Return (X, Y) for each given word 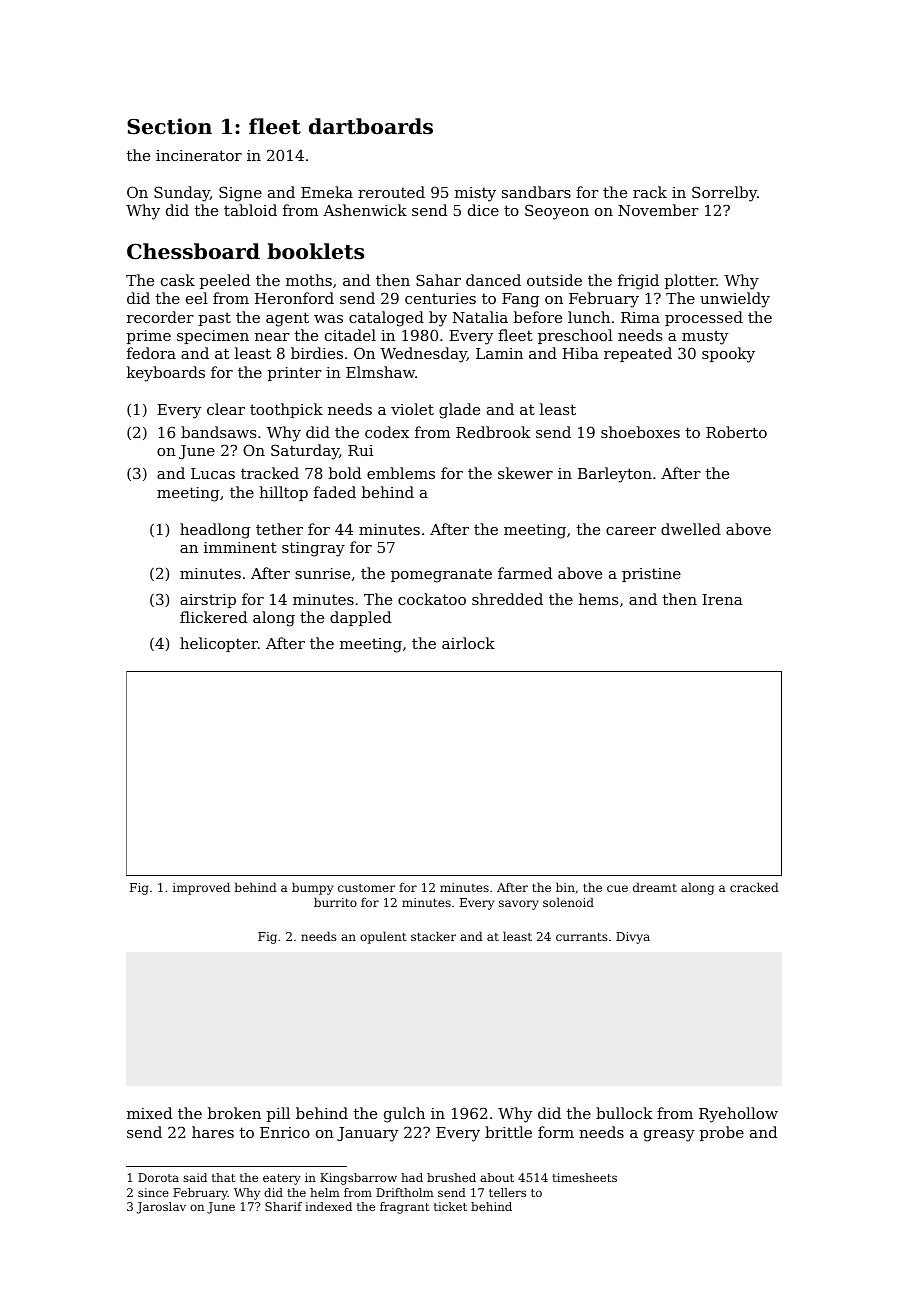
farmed (525, 573)
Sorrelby (724, 194)
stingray (313, 549)
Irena (722, 599)
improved (201, 888)
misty (475, 194)
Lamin (499, 353)
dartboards (371, 126)
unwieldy (735, 300)
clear (226, 409)
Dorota (158, 1177)
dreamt (655, 887)
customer (366, 888)
